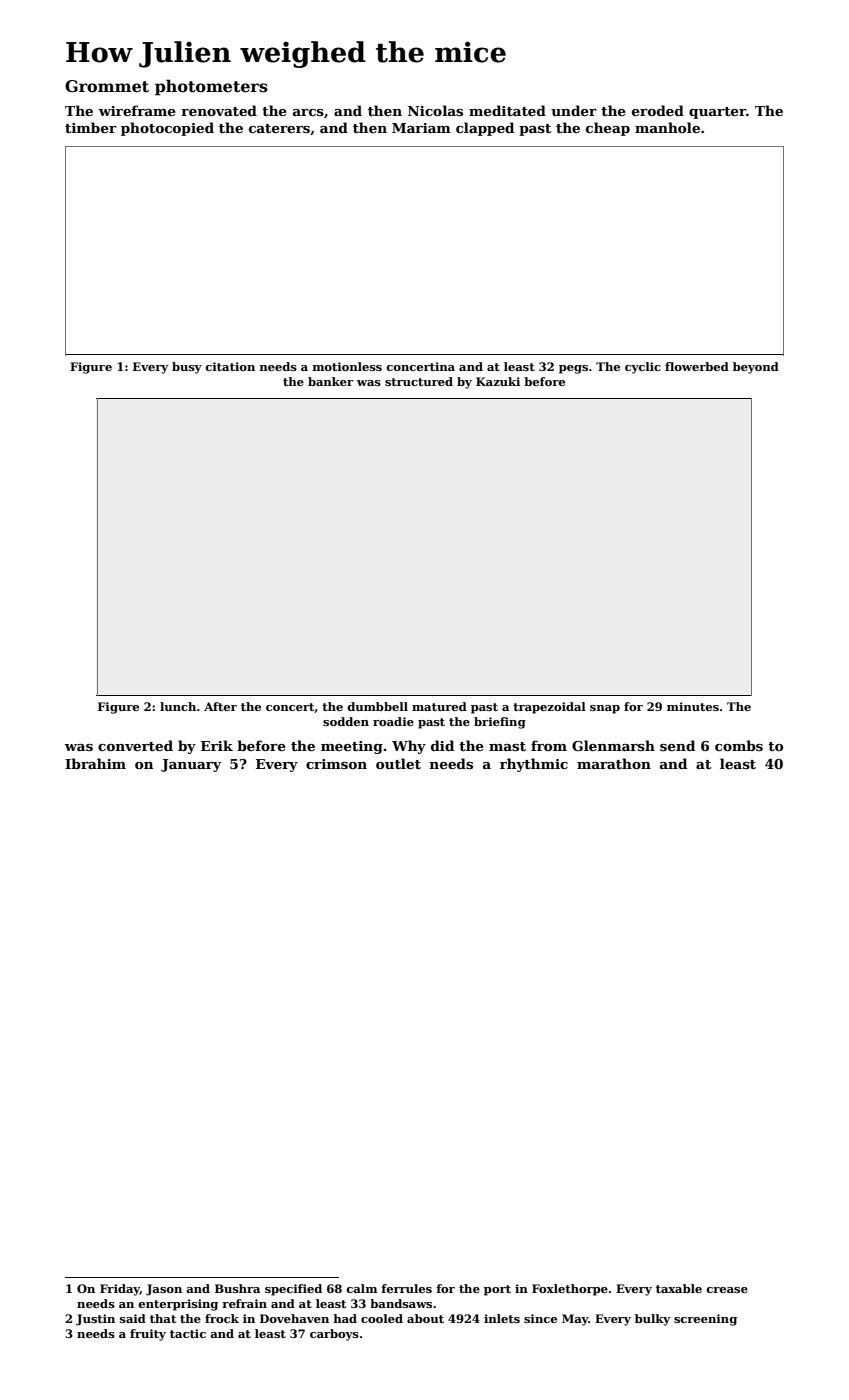 Image resolution: width=849 pixels, height=1400 pixels. Describe the element at coordinates (211, 87) in the page. I see `photometers` at that location.
